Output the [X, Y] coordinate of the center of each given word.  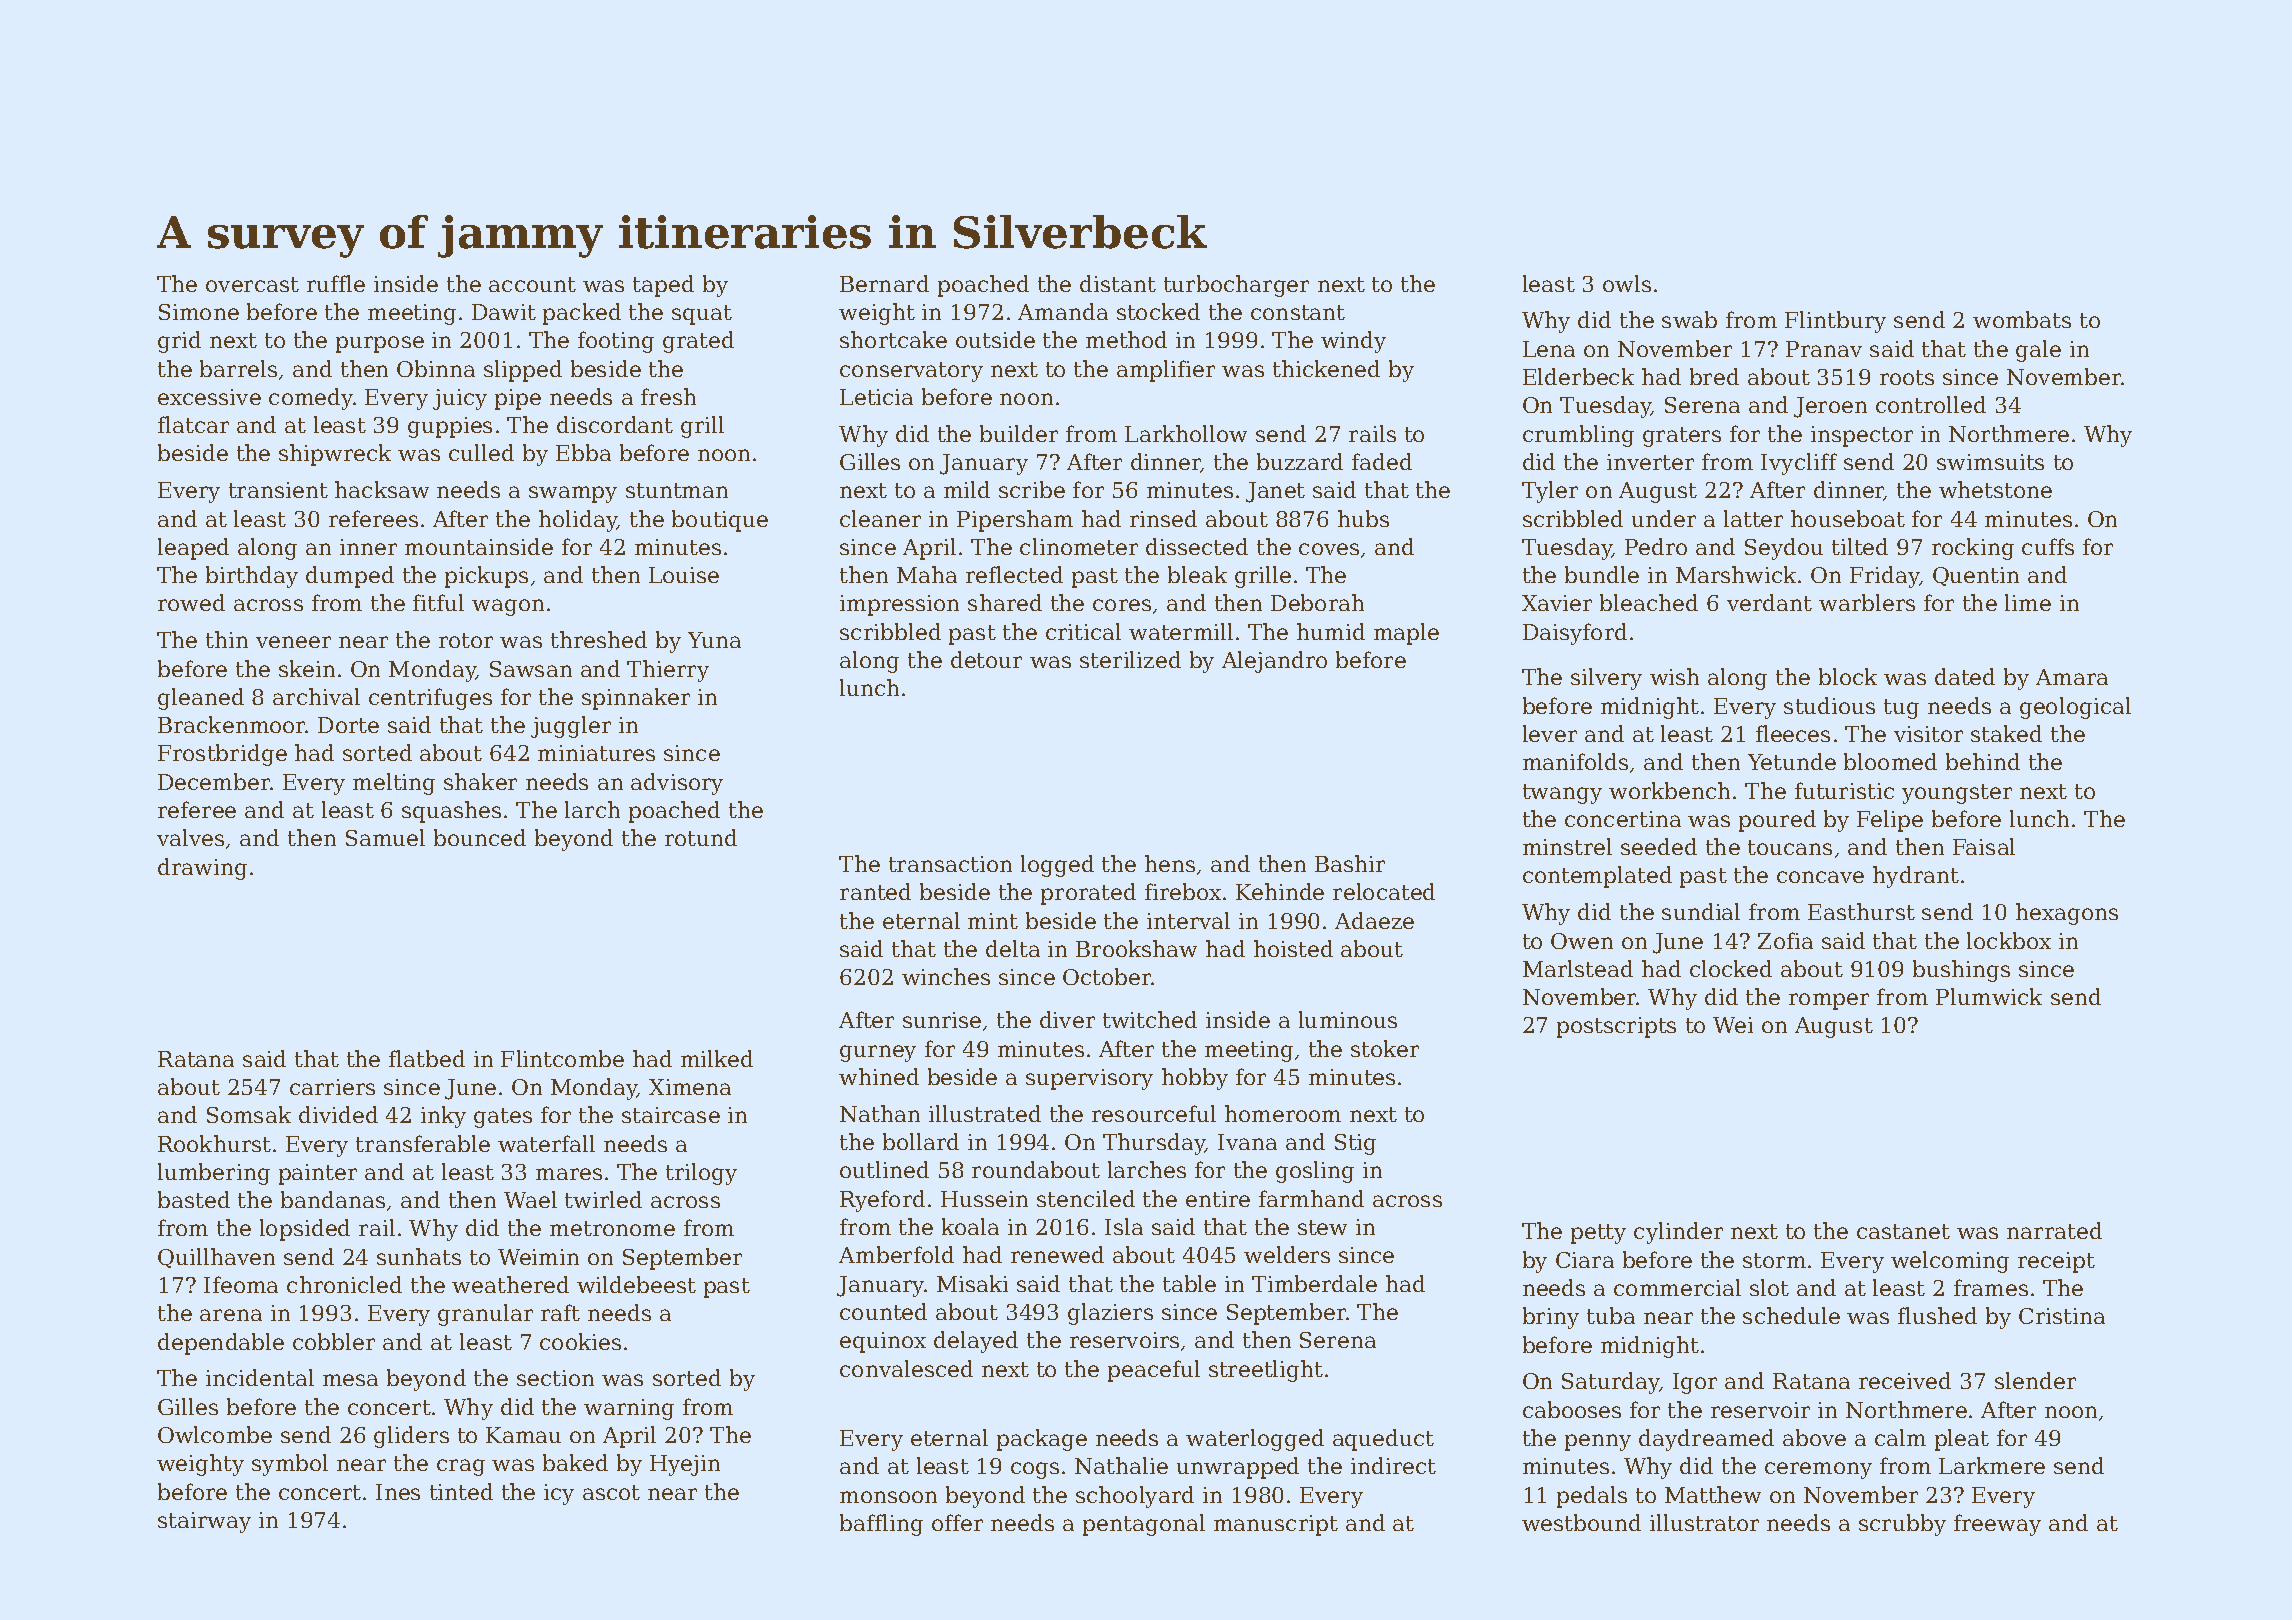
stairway [204, 1522]
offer [957, 1522]
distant [1118, 283]
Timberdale [1314, 1283]
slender [2035, 1380]
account [532, 284]
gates [503, 1118]
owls [1627, 283]
